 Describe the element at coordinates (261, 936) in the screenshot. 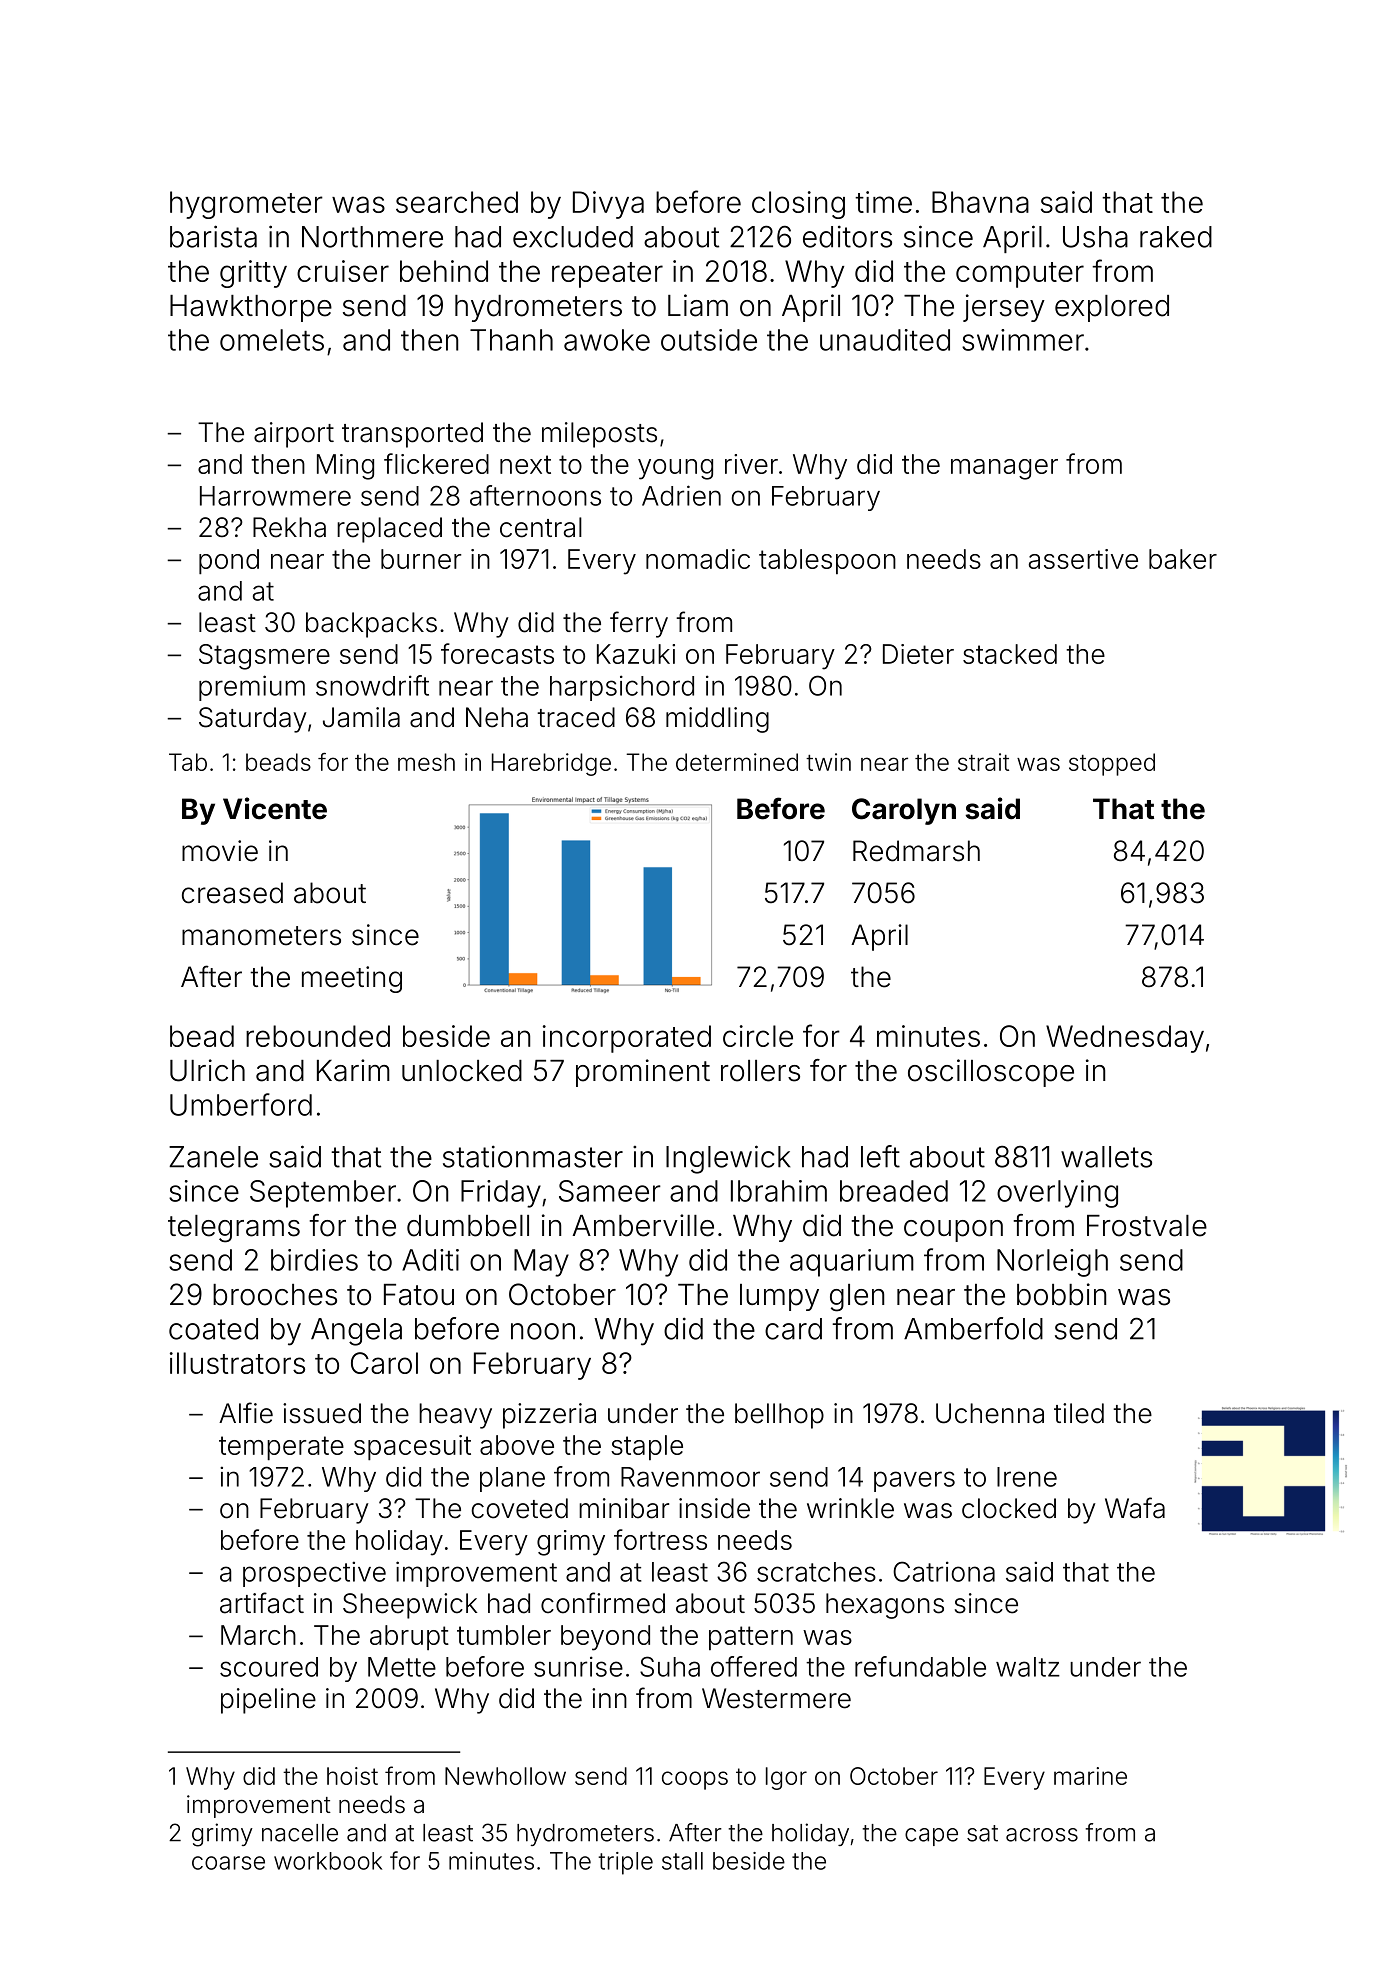

I see `manometers` at that location.
